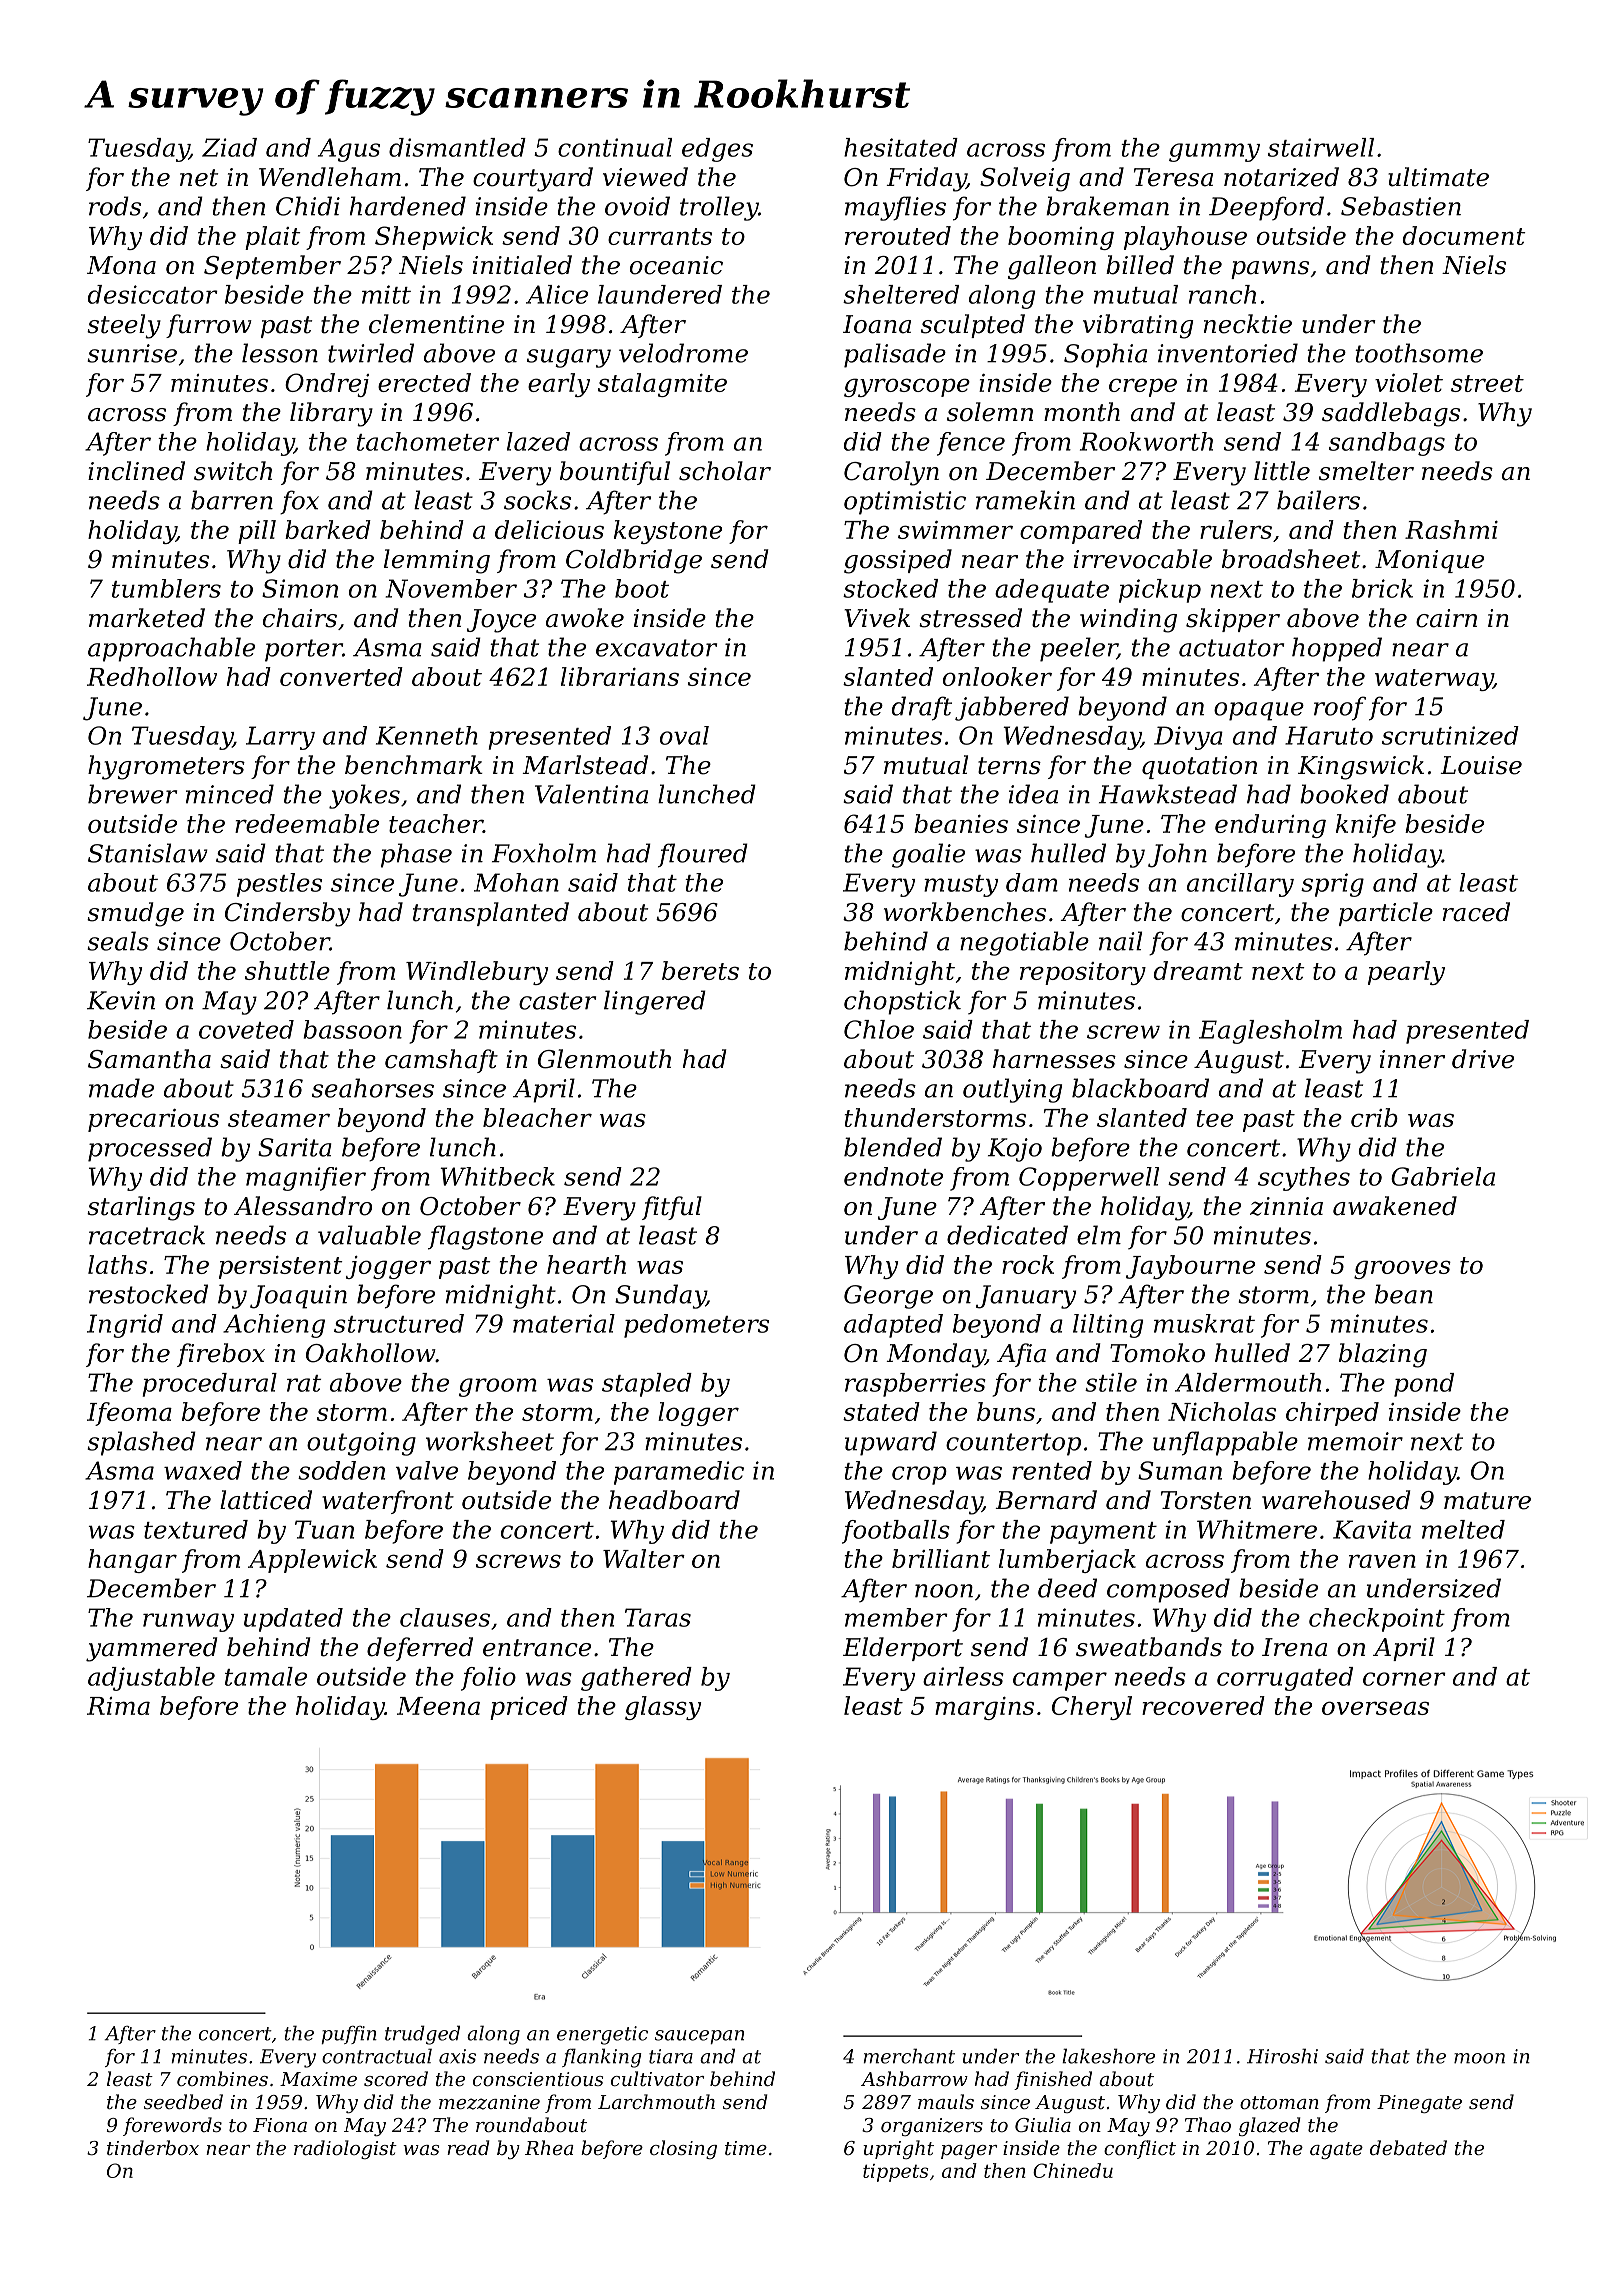 Image resolution: width=1620 pixels, height=2292 pixels. Describe the element at coordinates (1157, 1353) in the screenshot. I see `Tomoko` at that location.
